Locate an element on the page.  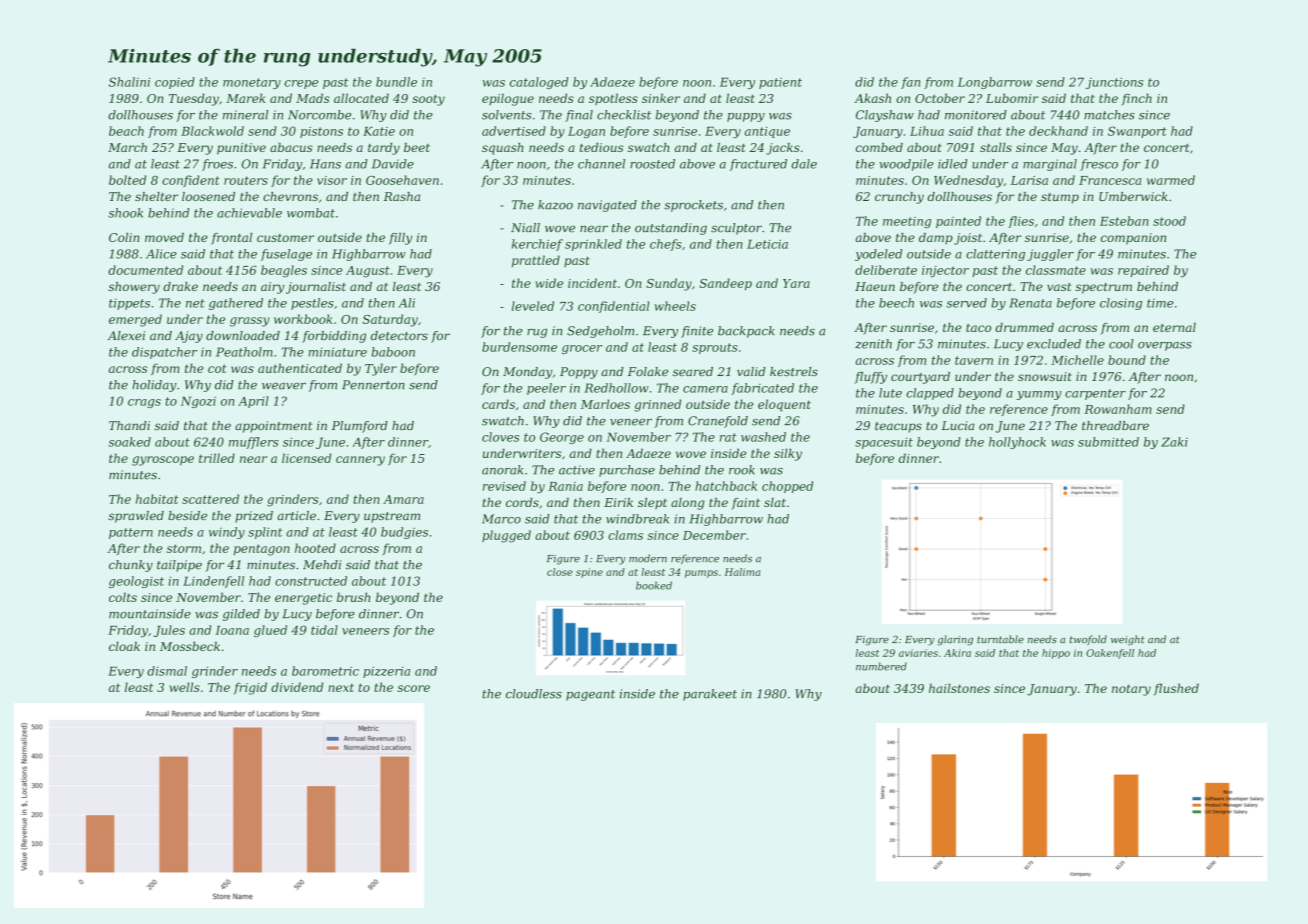
hooted is located at coordinates (315, 548).
